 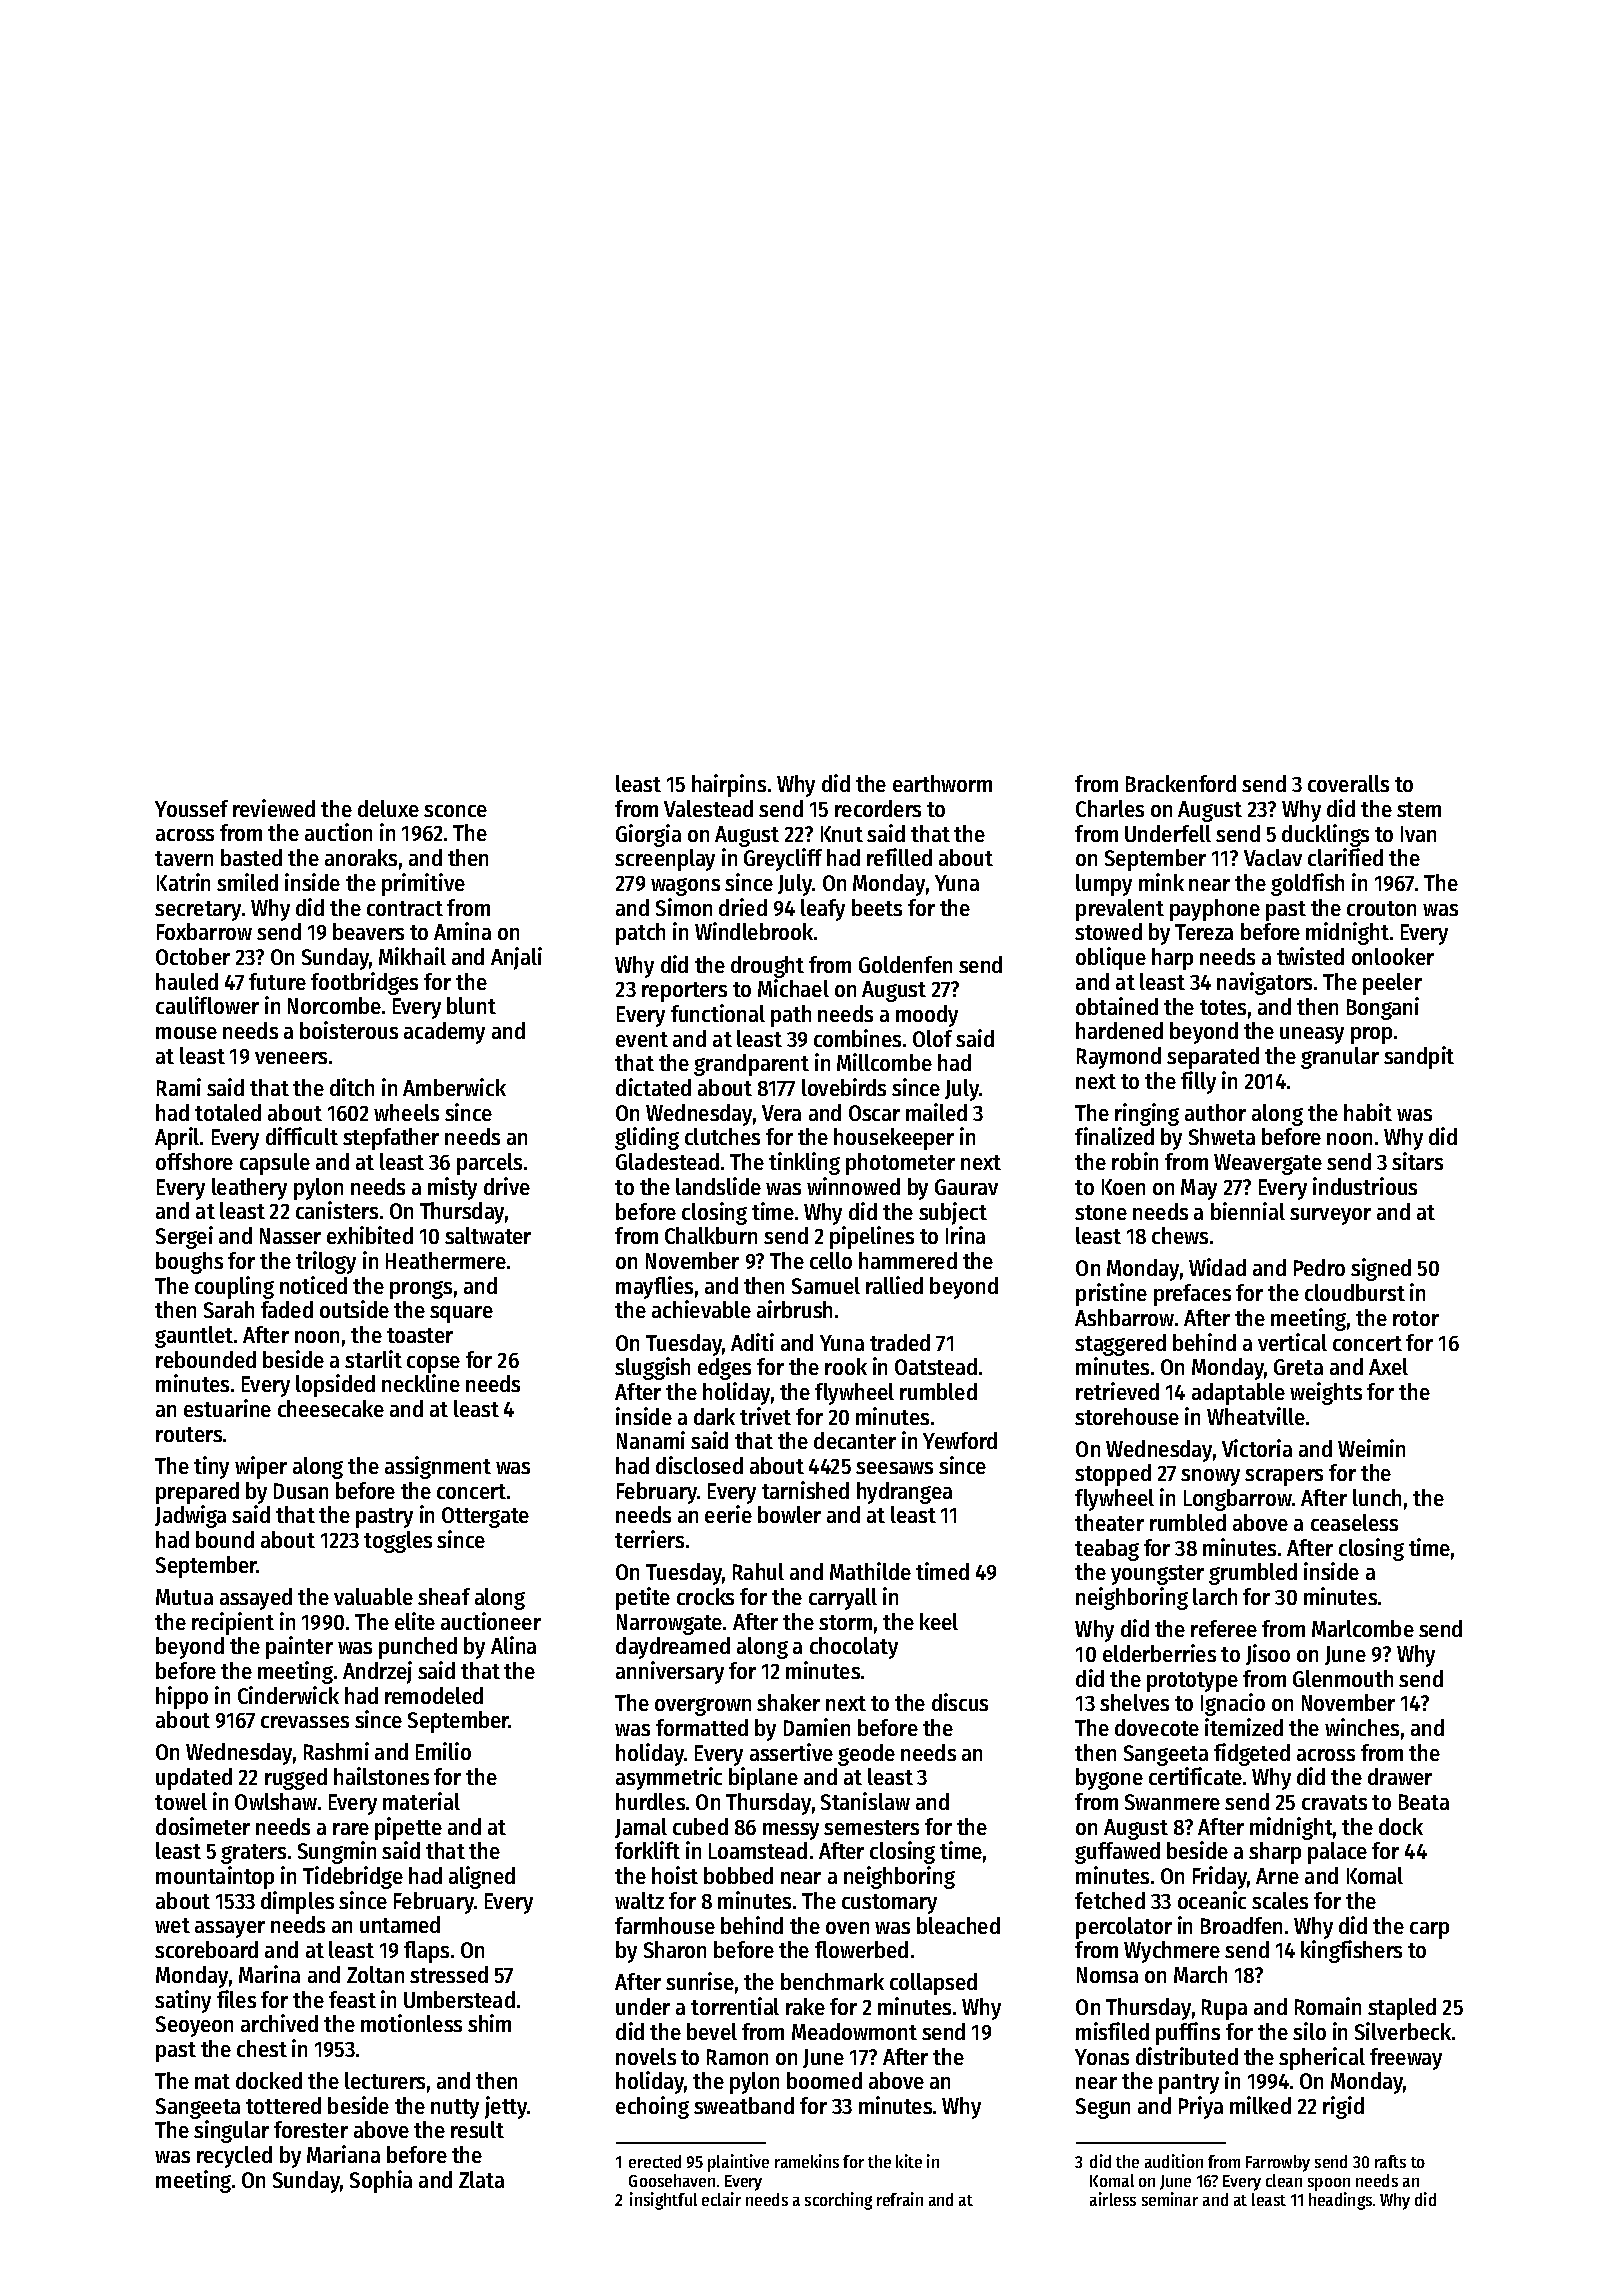 What do you see at coordinates (444, 1596) in the image?
I see `sheaf` at bounding box center [444, 1596].
